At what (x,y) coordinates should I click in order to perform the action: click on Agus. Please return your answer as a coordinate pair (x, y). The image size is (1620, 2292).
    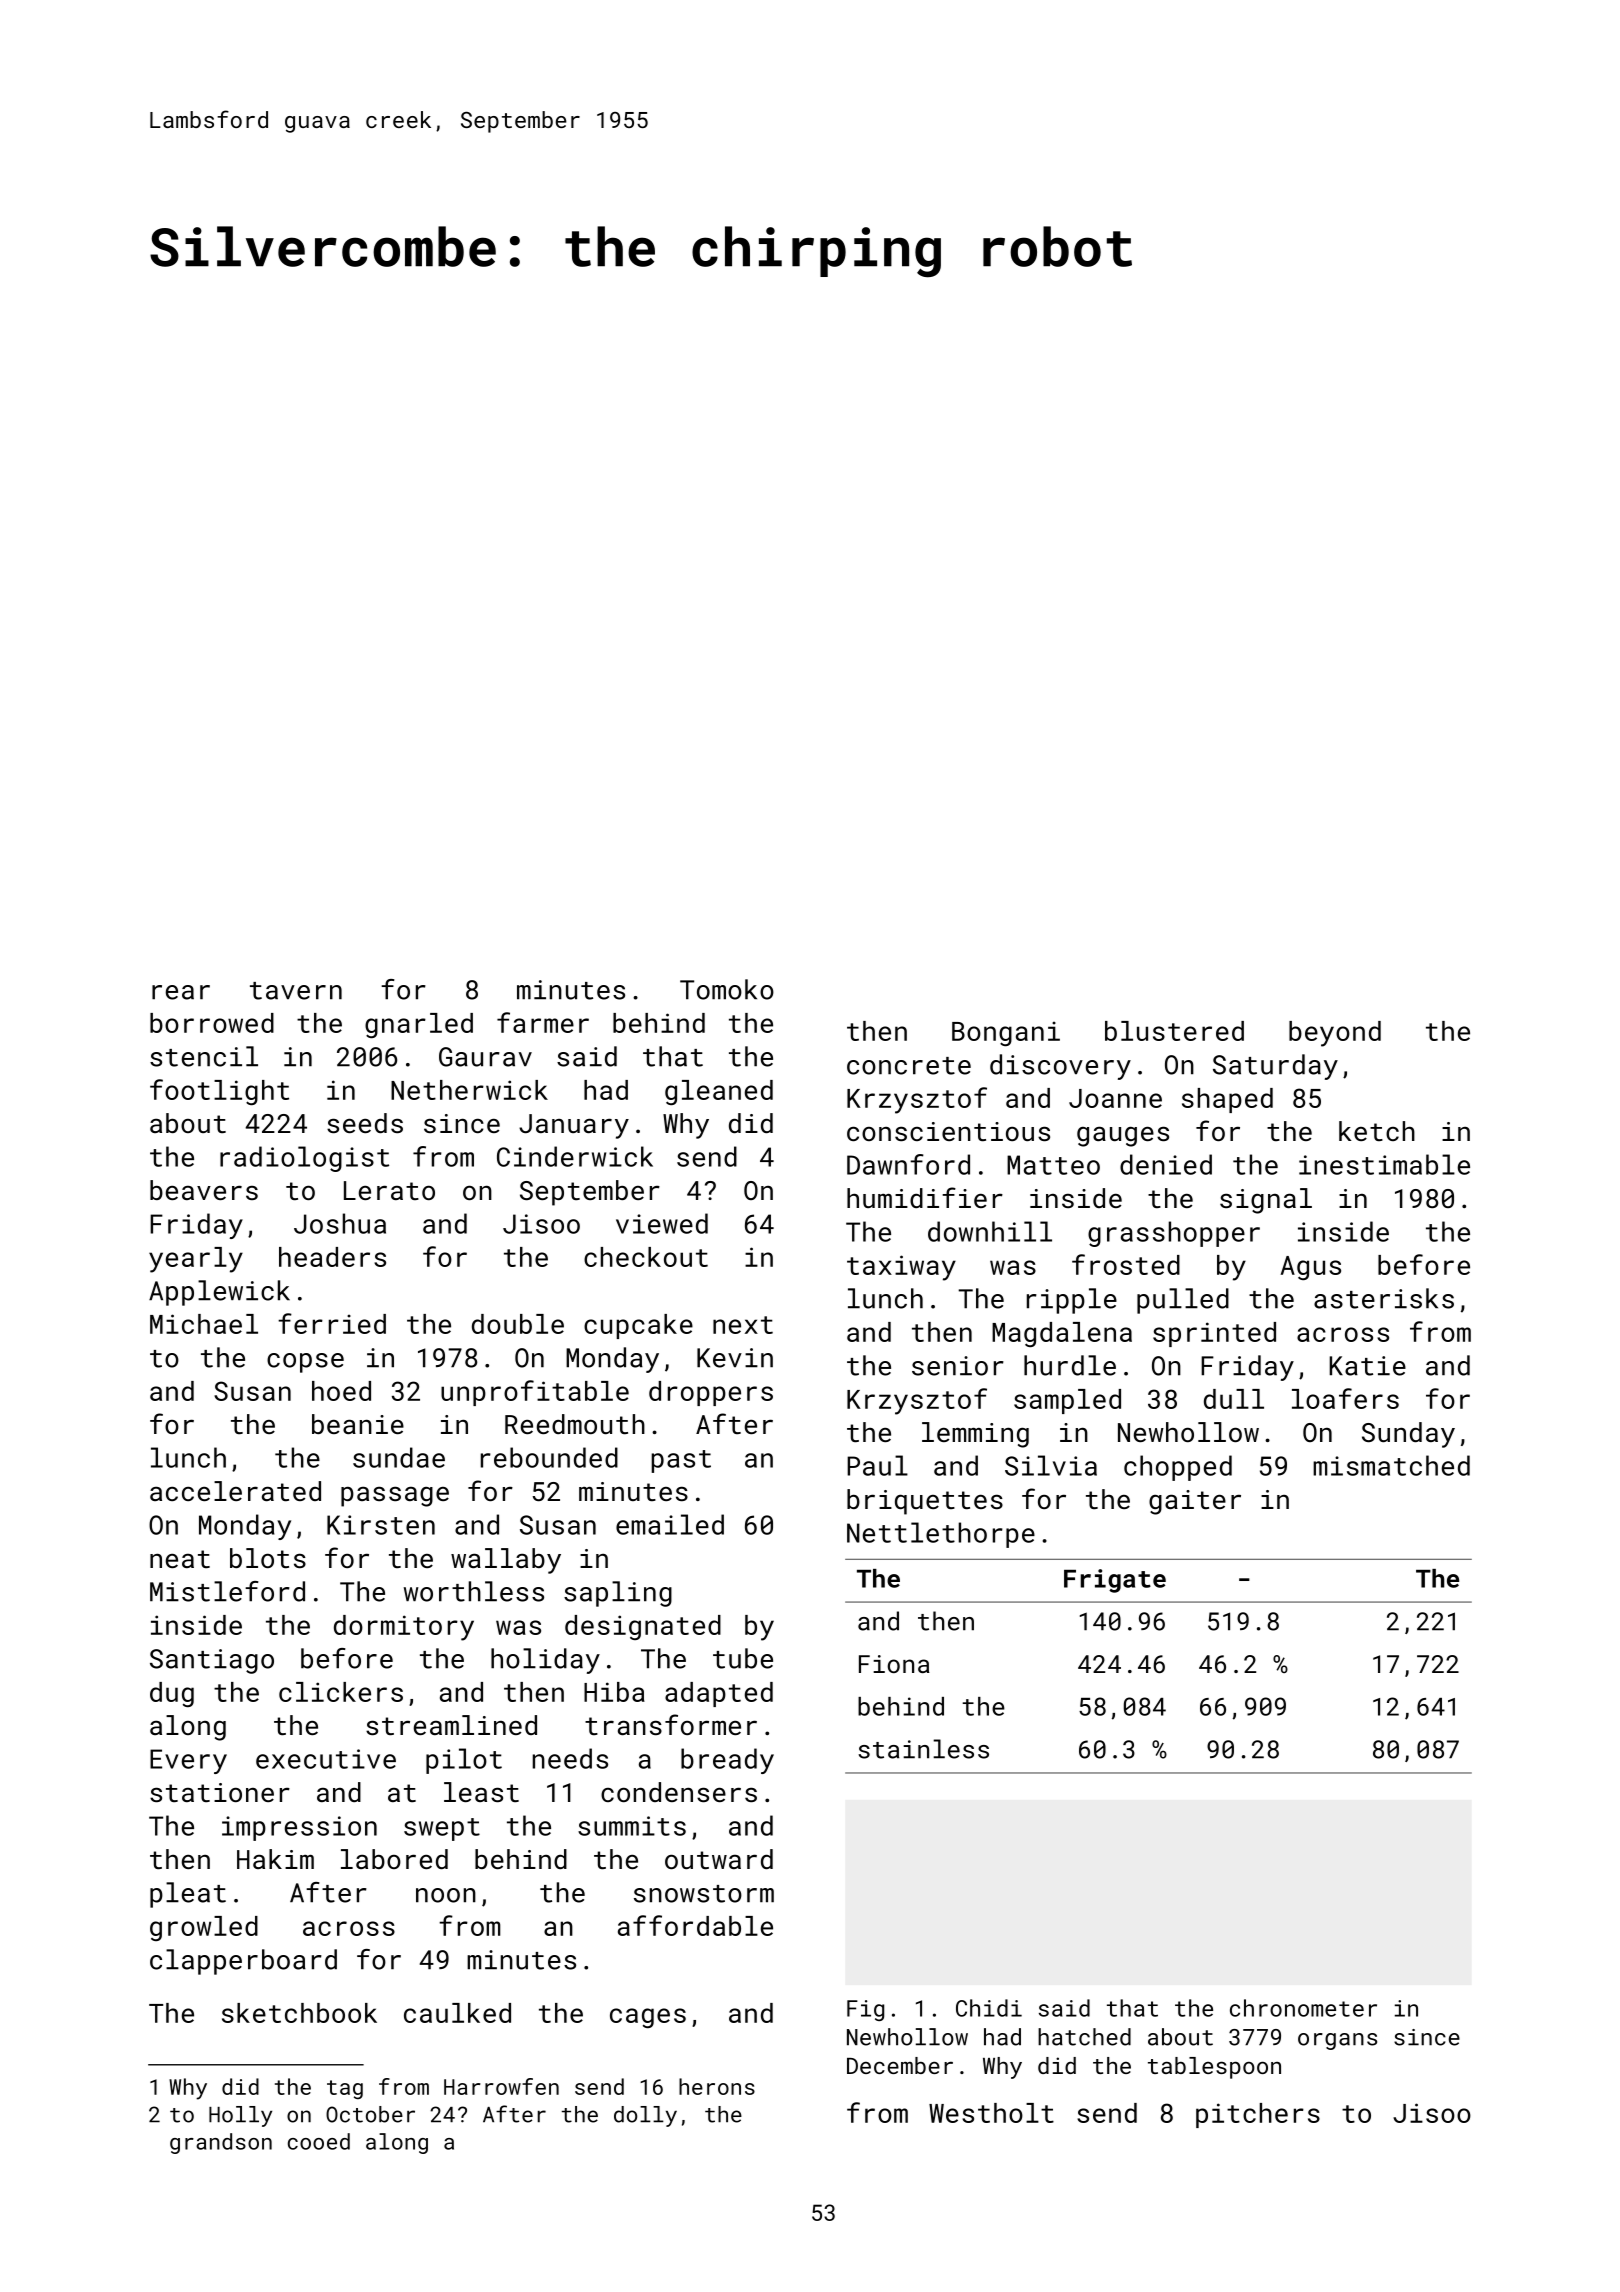
    Looking at the image, I should click on (1310, 1268).
